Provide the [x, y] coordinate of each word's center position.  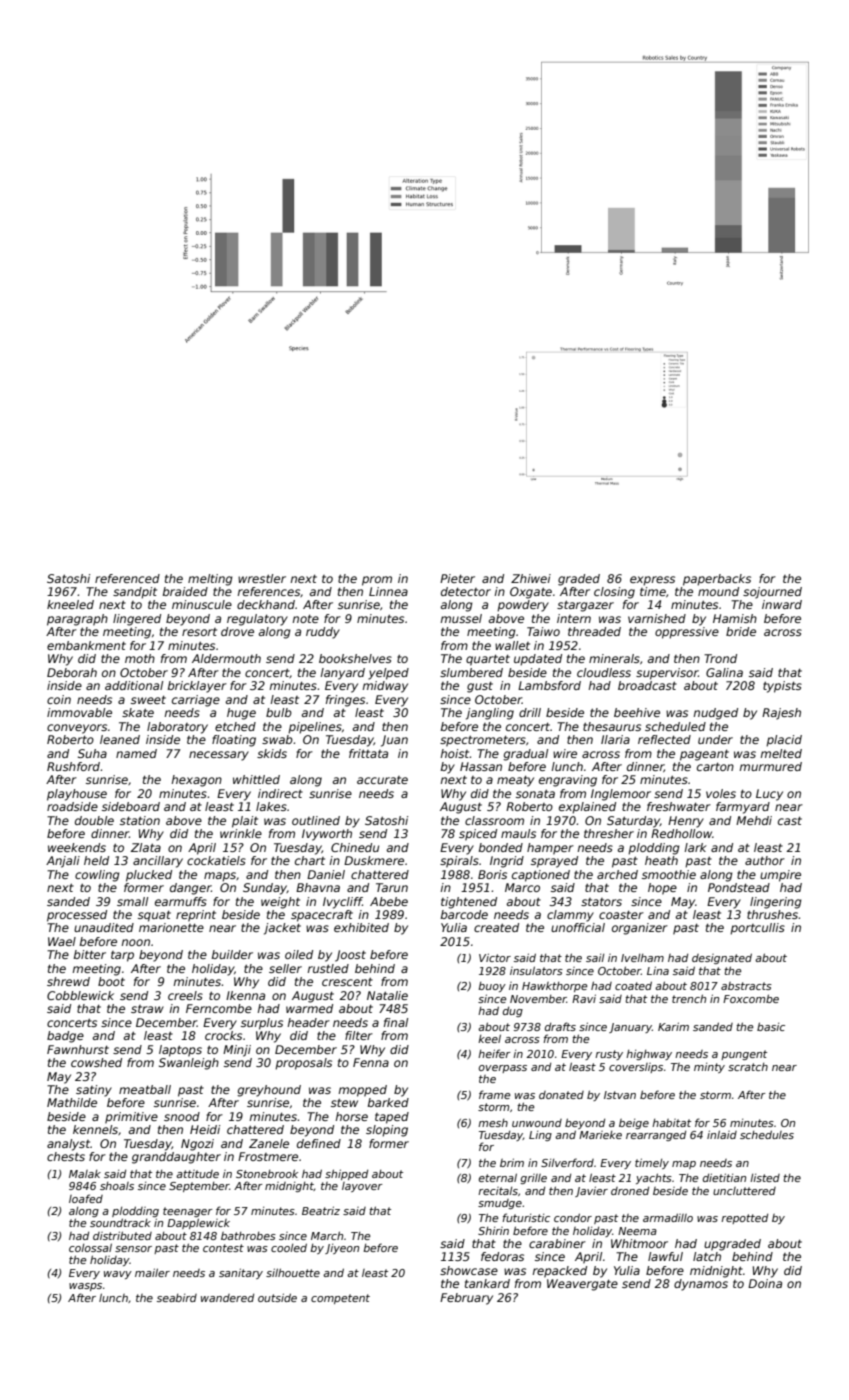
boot [111, 981]
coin [59, 699]
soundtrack [120, 1222]
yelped [388, 674]
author [765, 860]
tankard [487, 1283]
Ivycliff [342, 903]
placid [784, 741]
